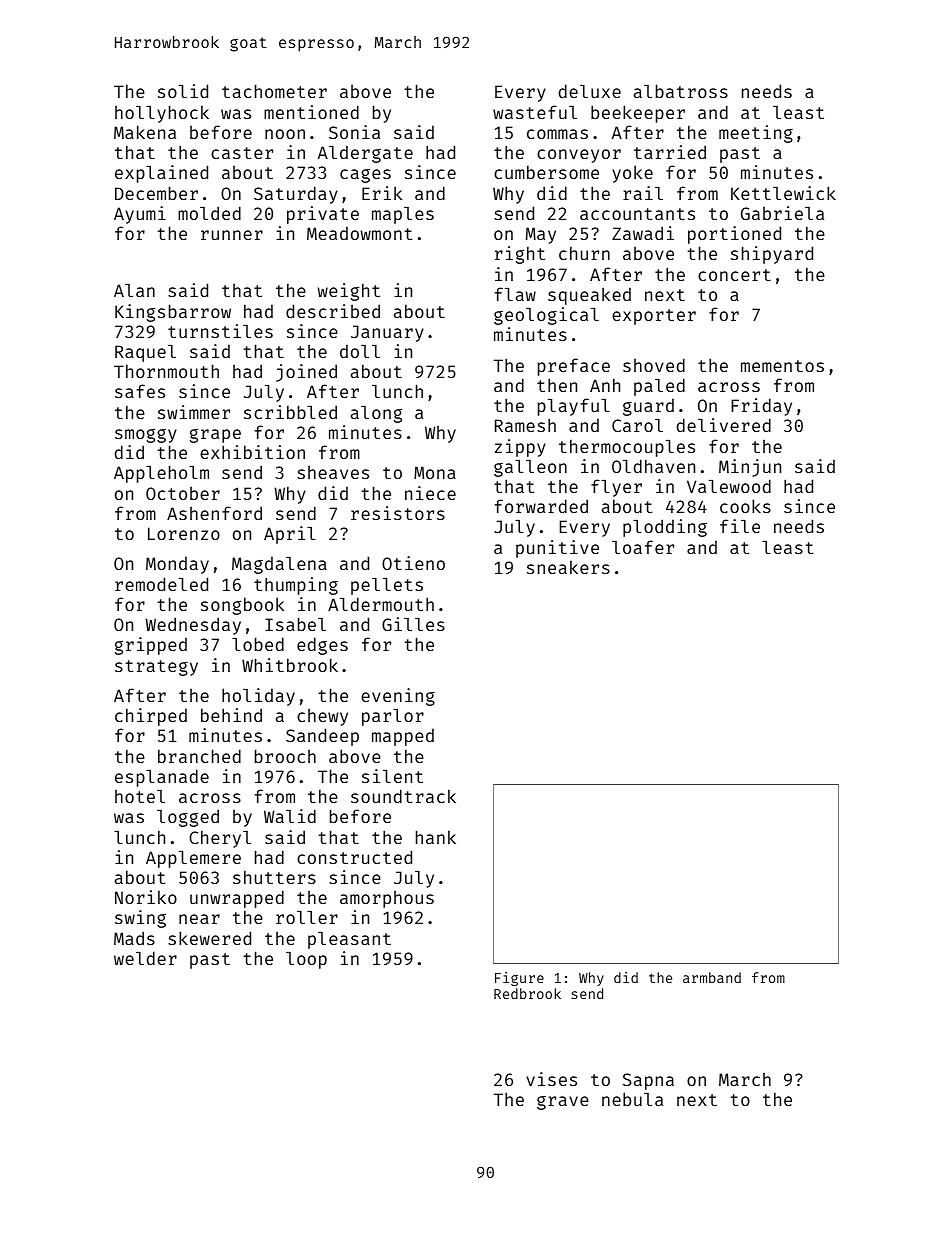 The height and width of the screenshot is (1233, 952). Describe the element at coordinates (134, 290) in the screenshot. I see `Alan` at that location.
